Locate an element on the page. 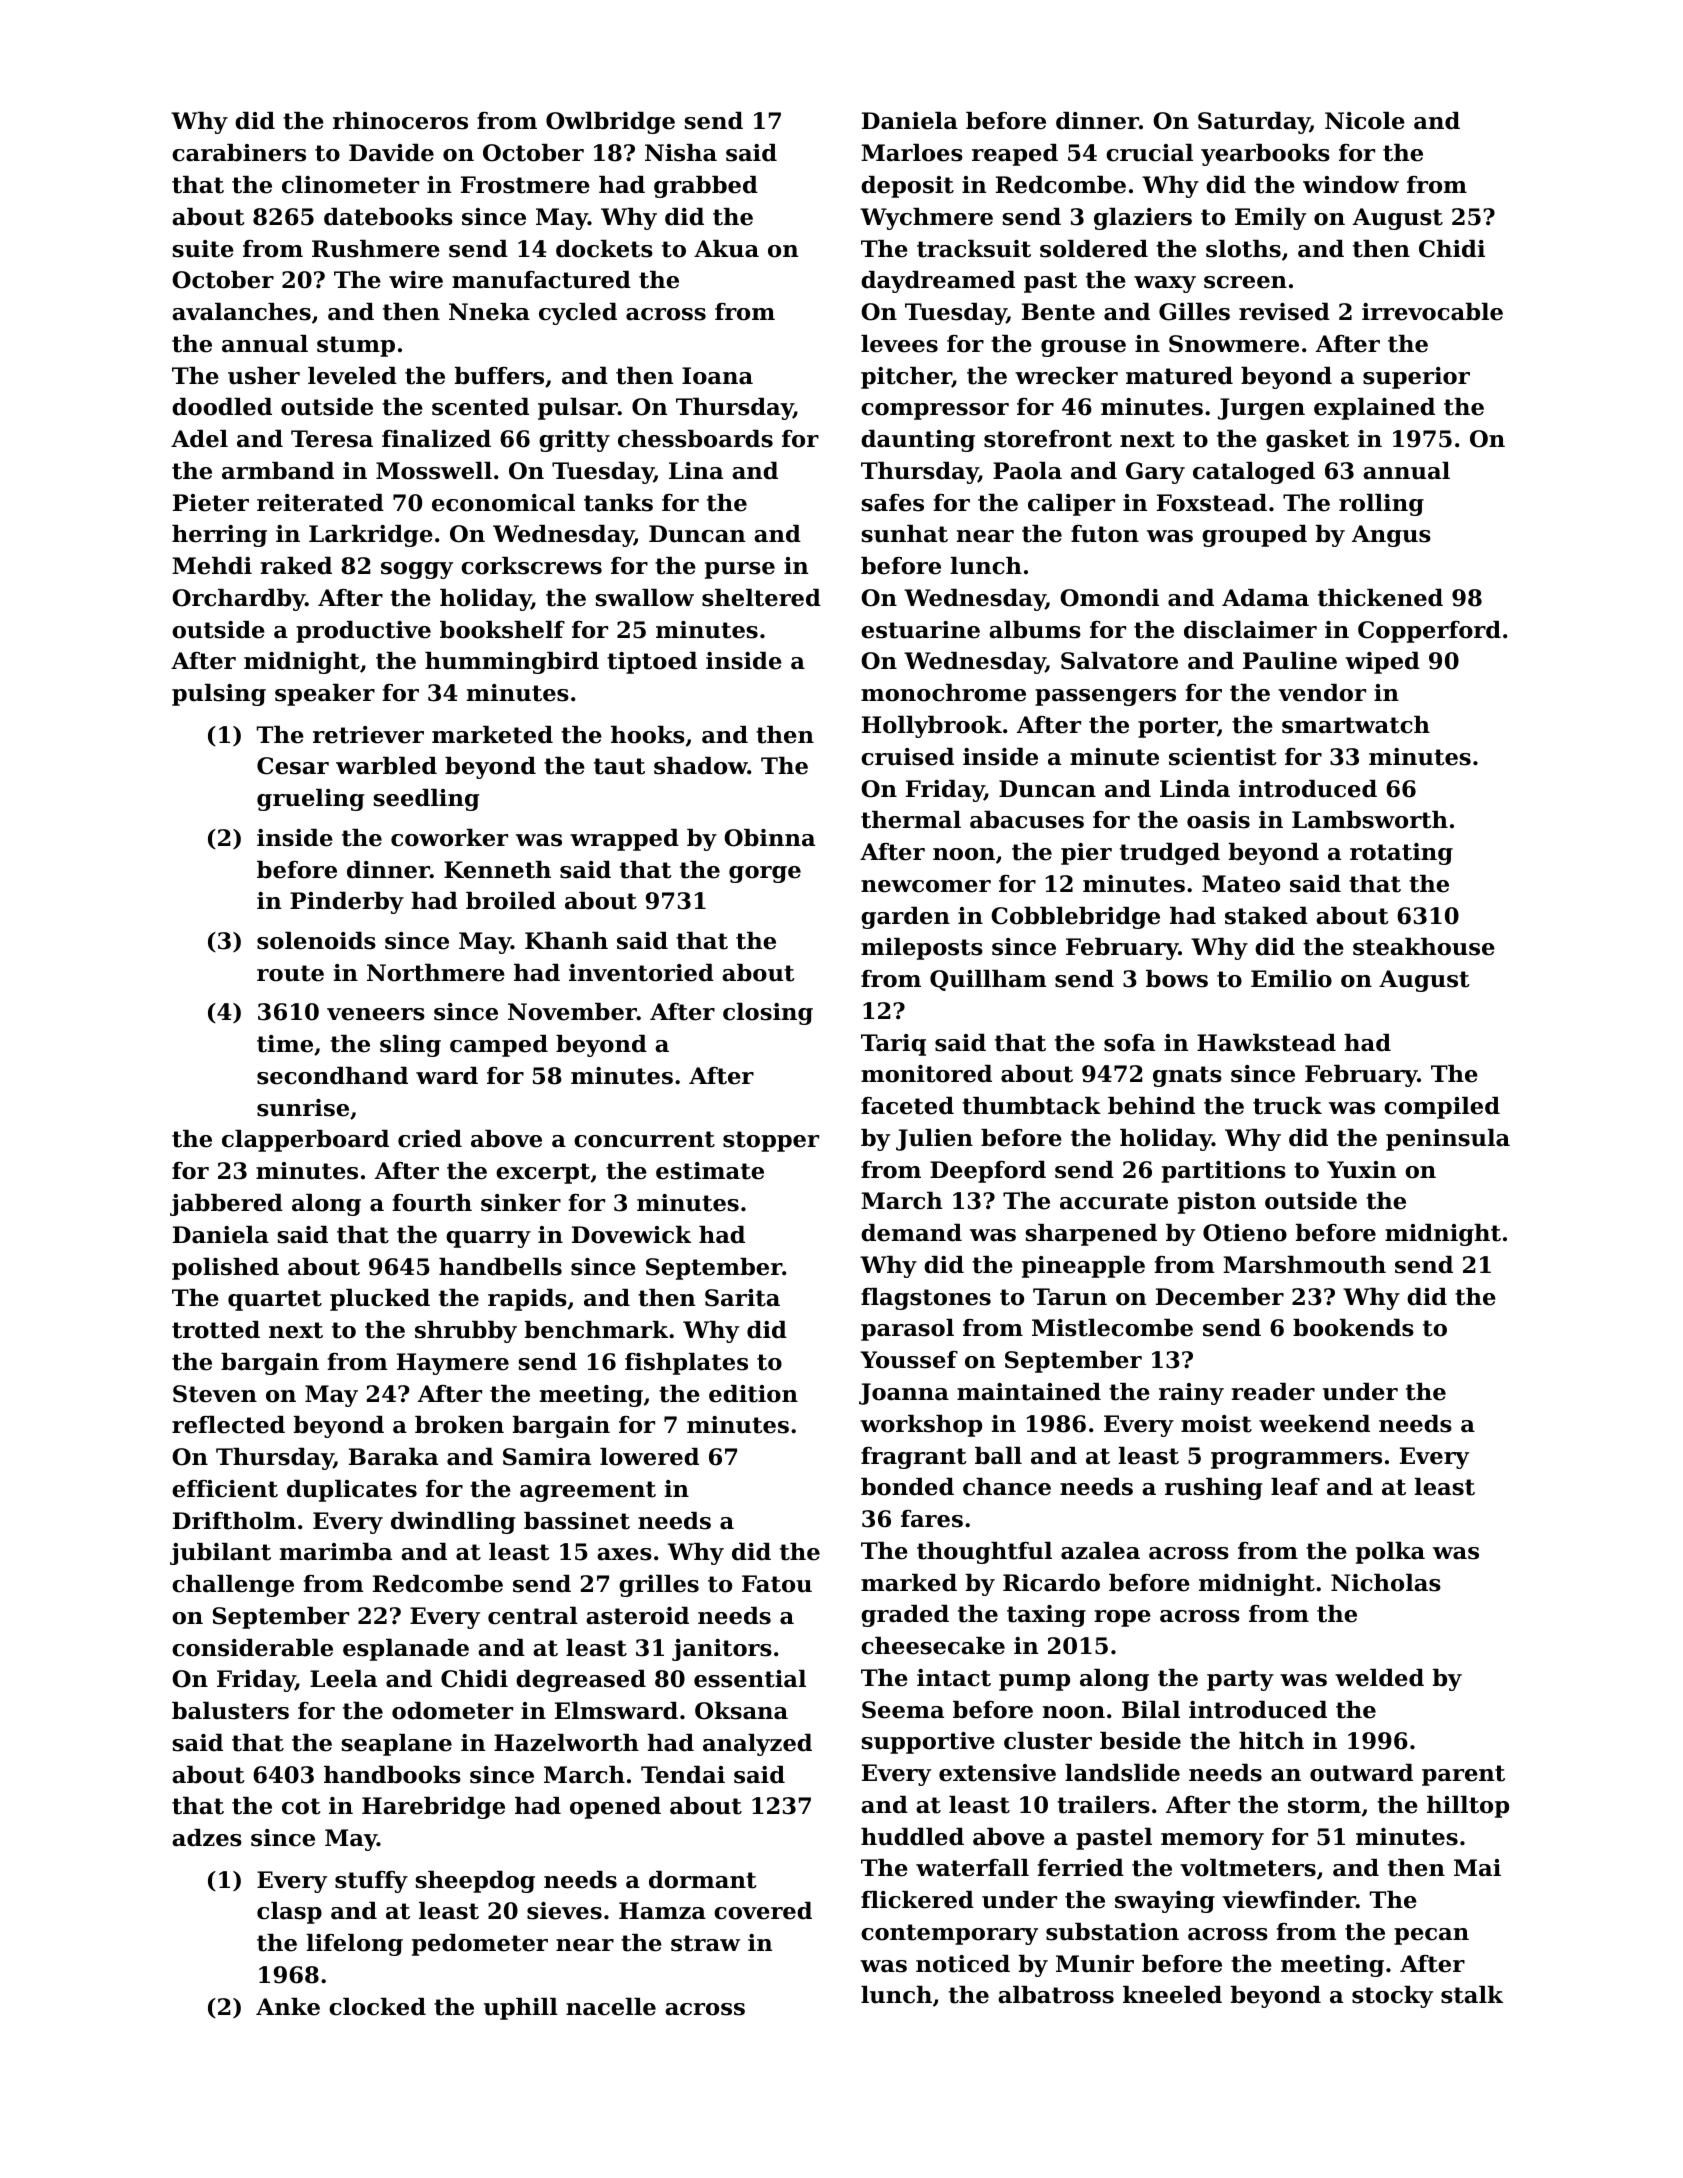  nacelle is located at coordinates (611, 2007).
